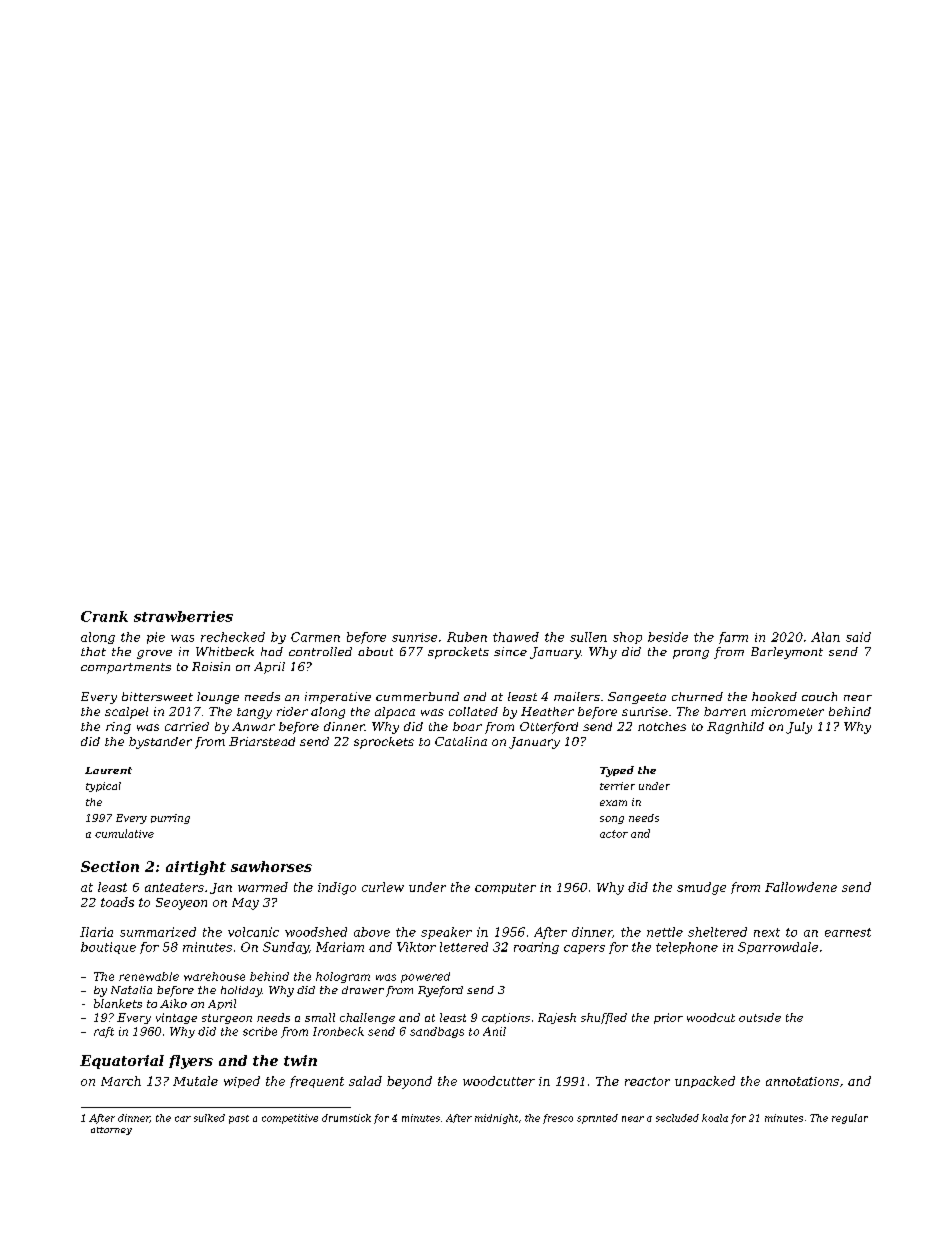 Image resolution: width=952 pixels, height=1233 pixels. What do you see at coordinates (375, 651) in the screenshot?
I see `about` at bounding box center [375, 651].
